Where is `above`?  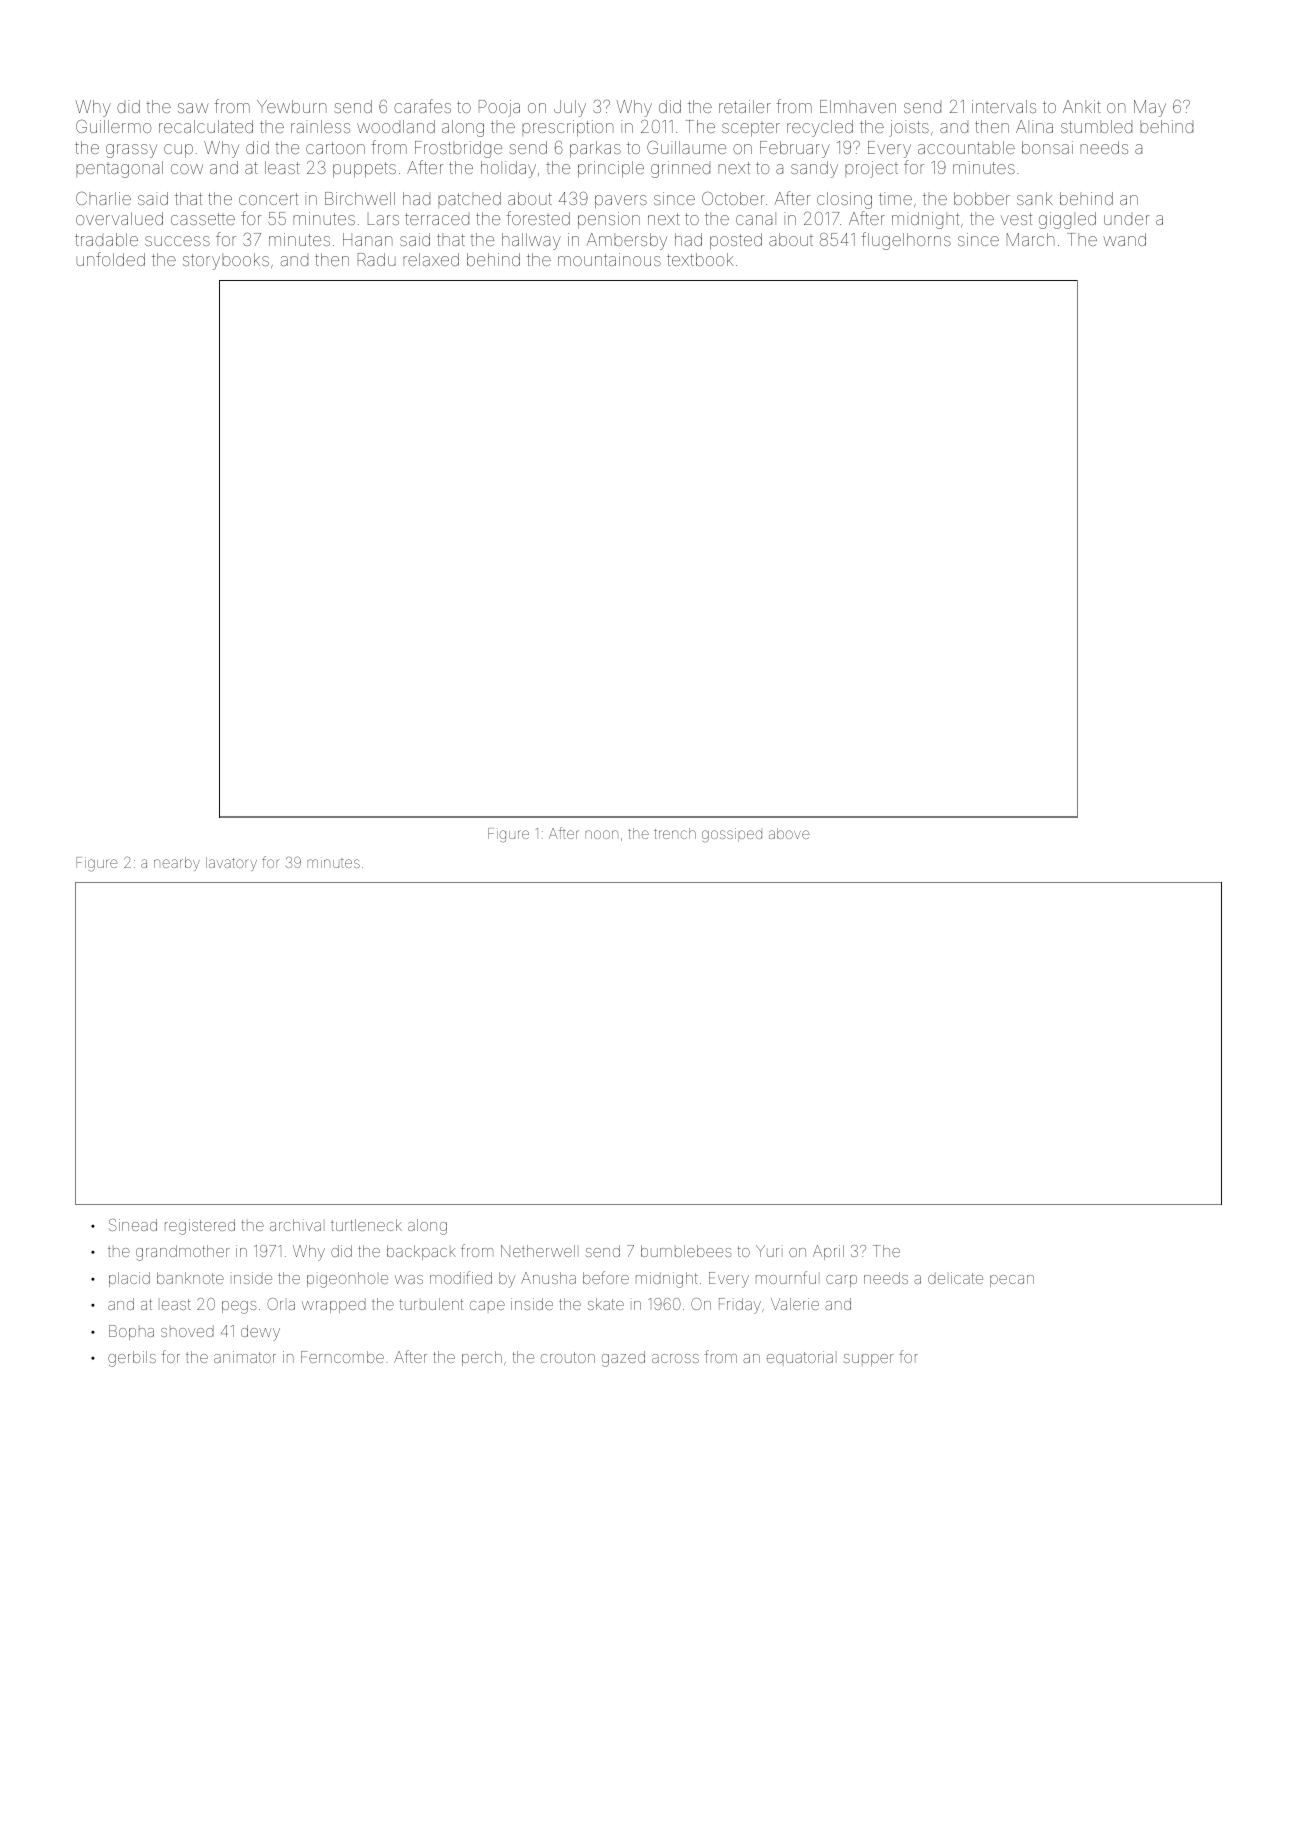
above is located at coordinates (789, 833).
